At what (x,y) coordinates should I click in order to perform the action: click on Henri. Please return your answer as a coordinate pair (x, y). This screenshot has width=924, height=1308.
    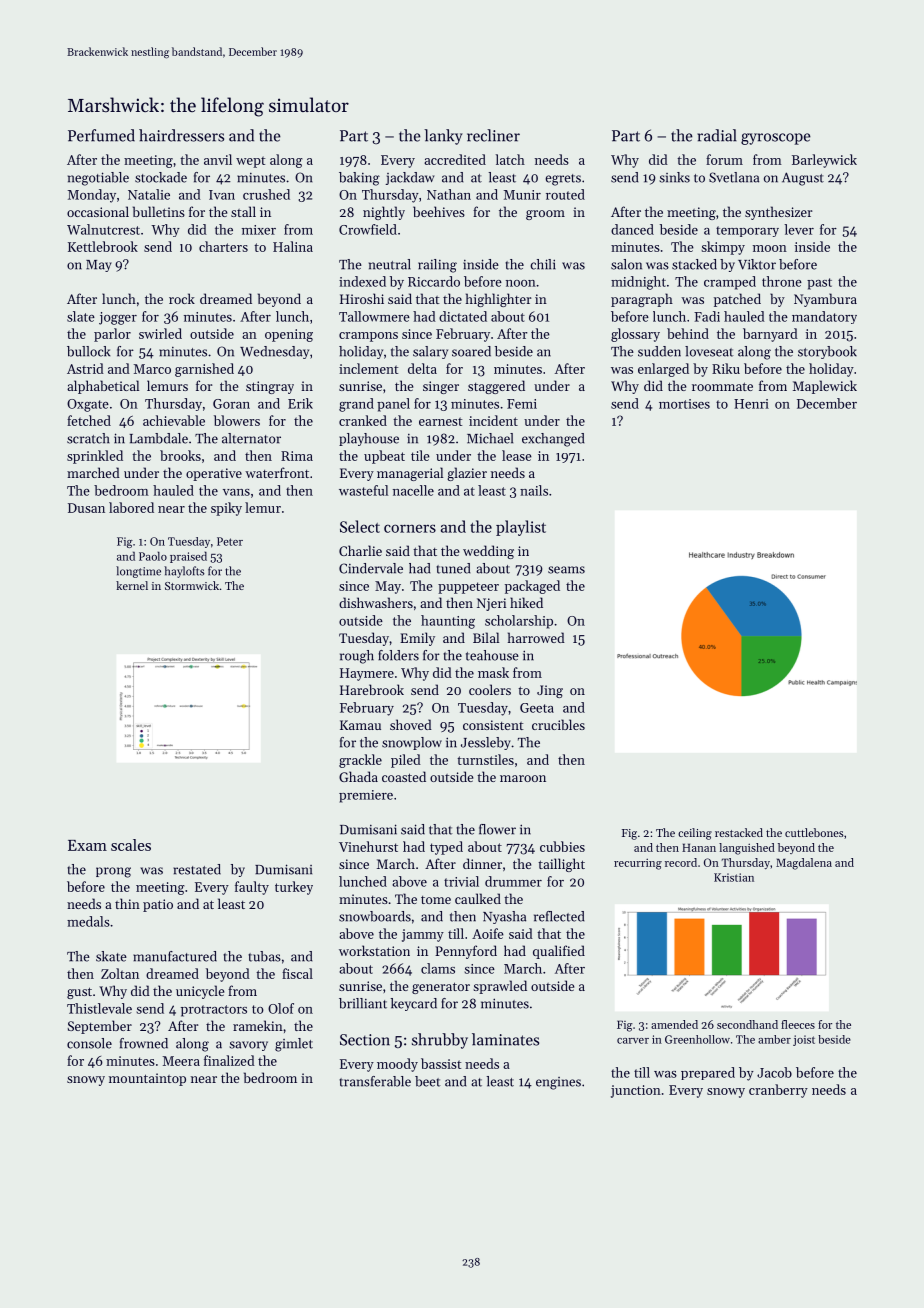
    Looking at the image, I should click on (751, 404).
